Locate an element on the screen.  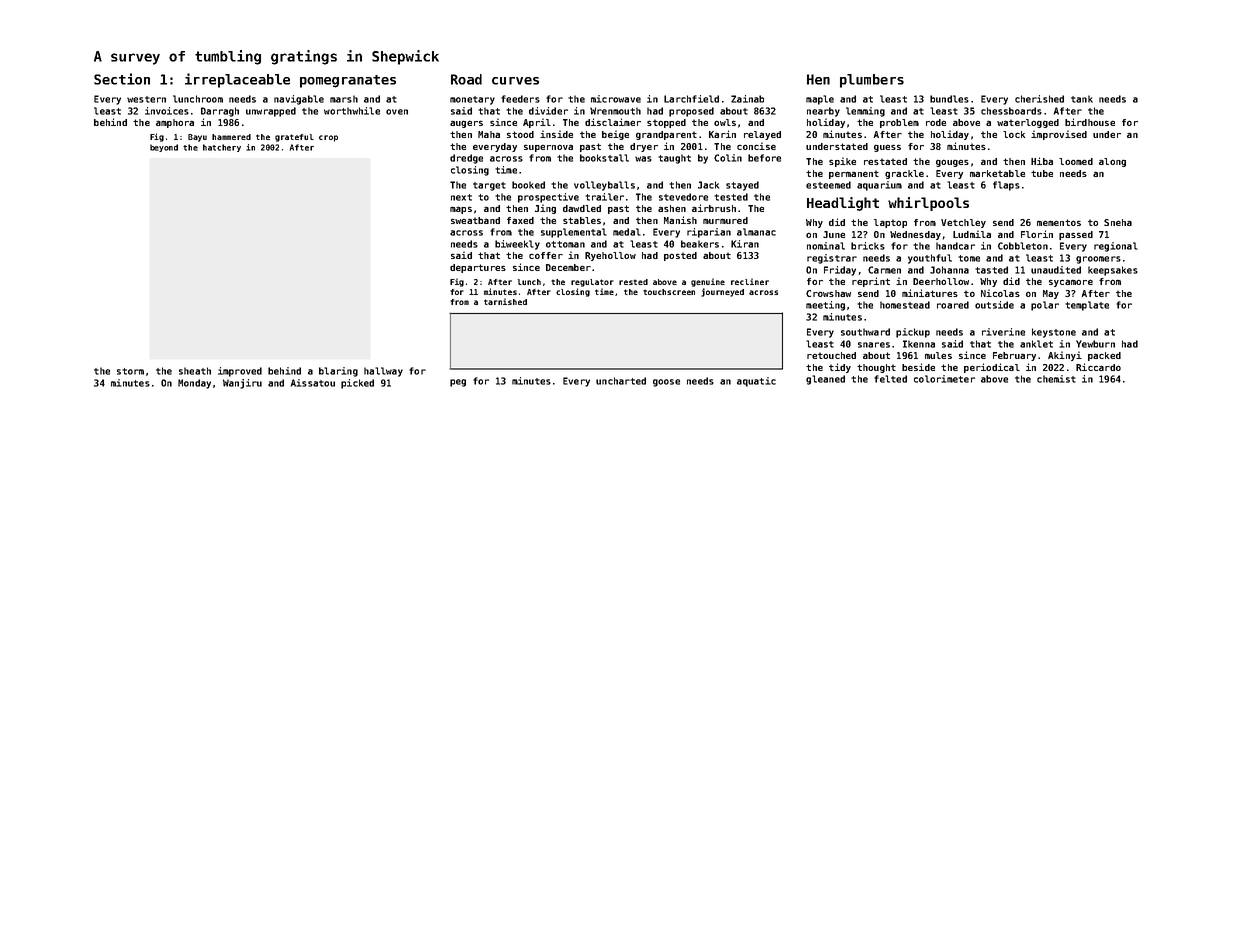
Section is located at coordinates (122, 79).
